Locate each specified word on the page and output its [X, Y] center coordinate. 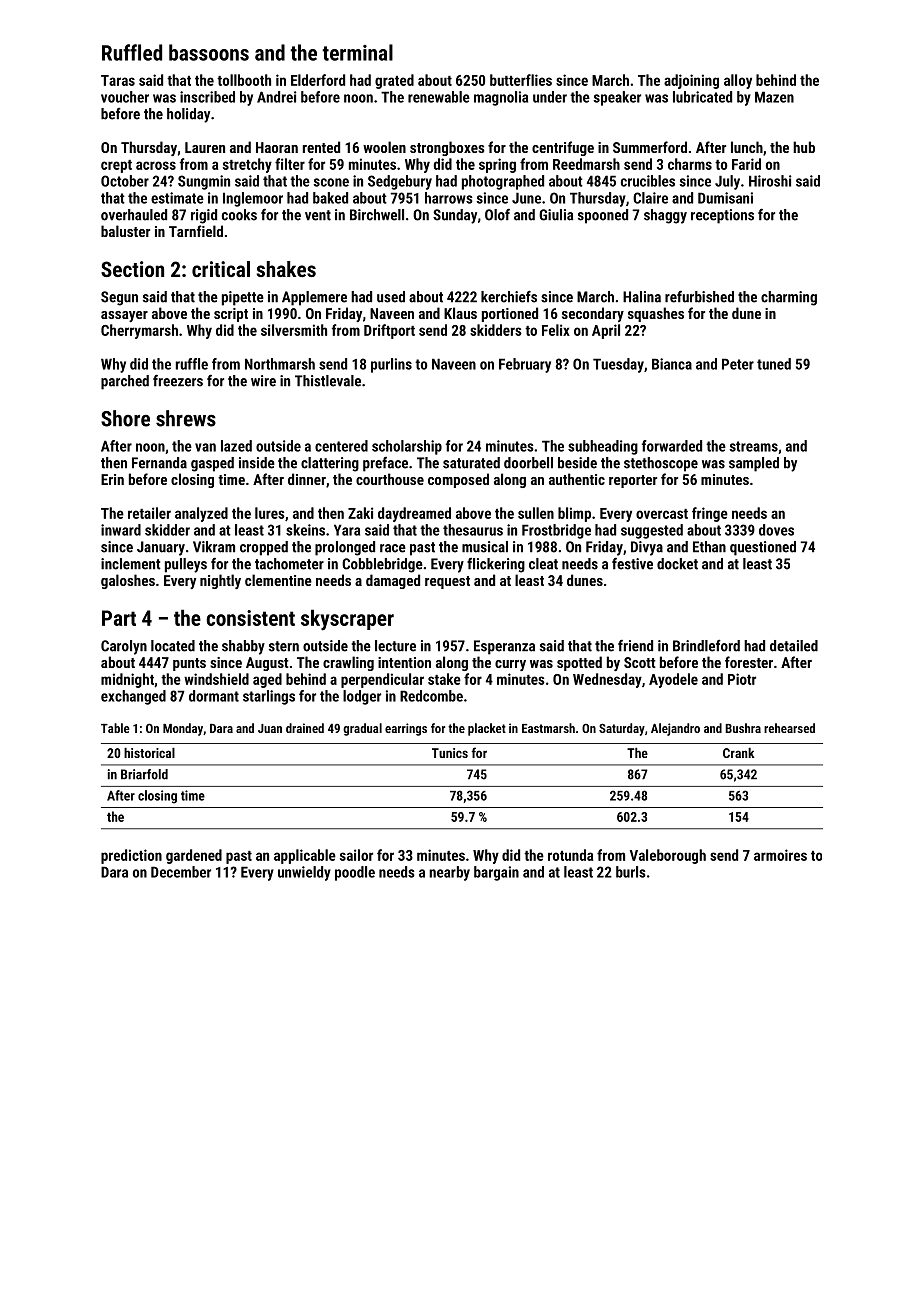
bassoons [209, 52]
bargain [496, 873]
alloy [738, 81]
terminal [357, 52]
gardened [194, 856]
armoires [780, 855]
